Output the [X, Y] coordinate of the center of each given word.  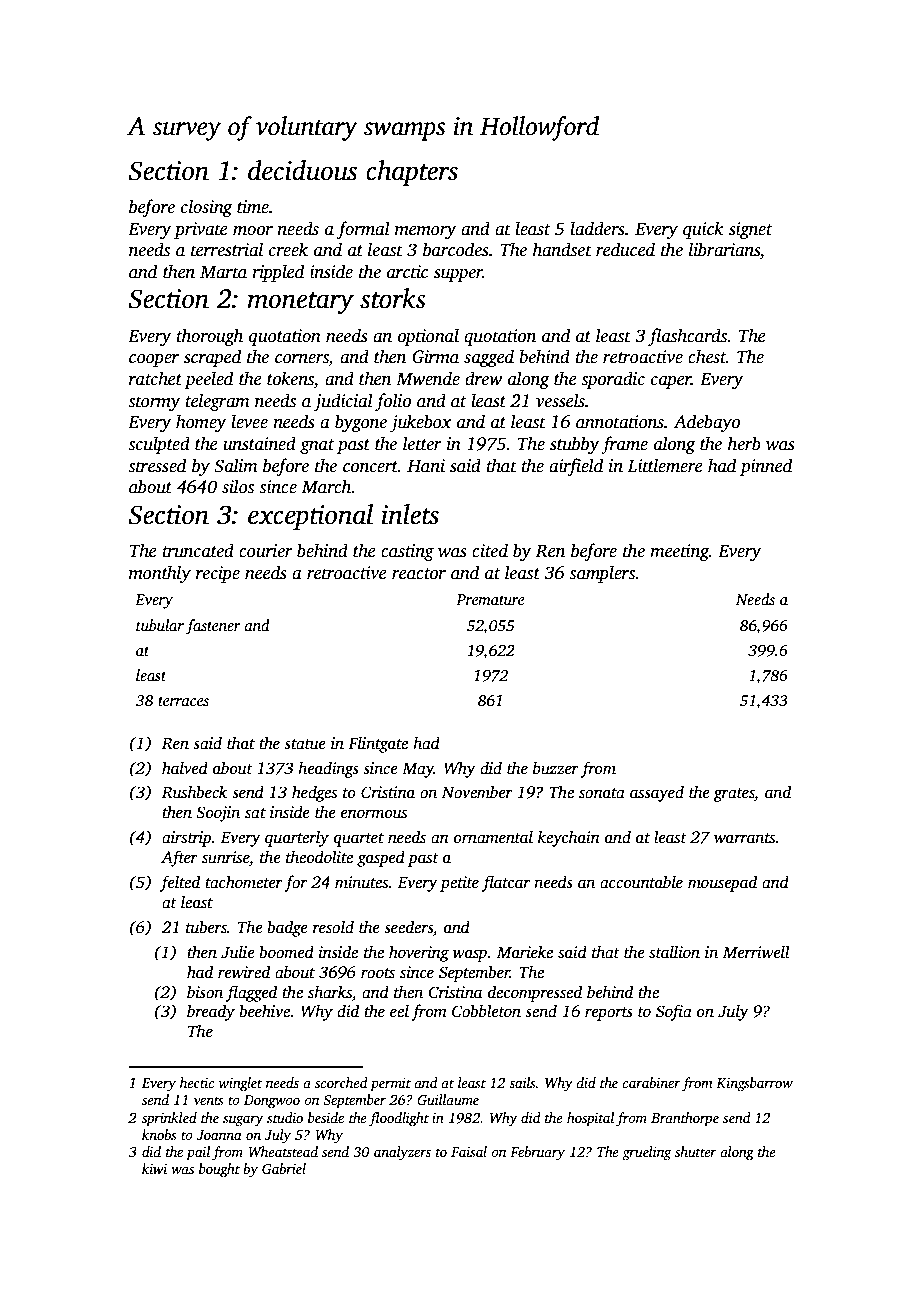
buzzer [556, 768]
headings [328, 769]
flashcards [687, 337]
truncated [198, 550]
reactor [419, 574]
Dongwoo [272, 1102]
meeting [679, 552]
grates [734, 795]
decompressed [535, 993]
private [201, 230]
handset [562, 249]
